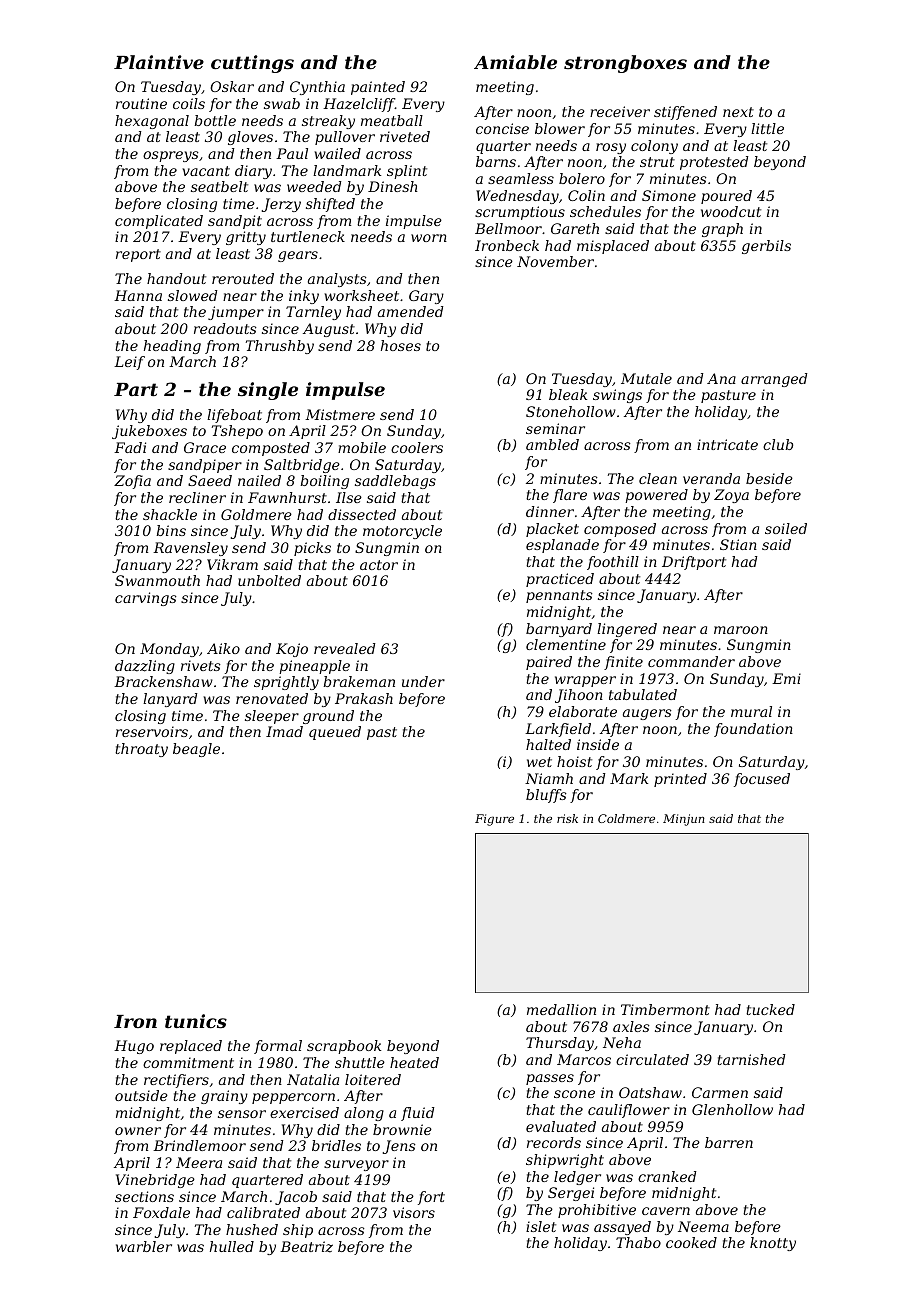 The height and width of the image is (1308, 924). What do you see at coordinates (773, 1244) in the image?
I see `knotty` at bounding box center [773, 1244].
